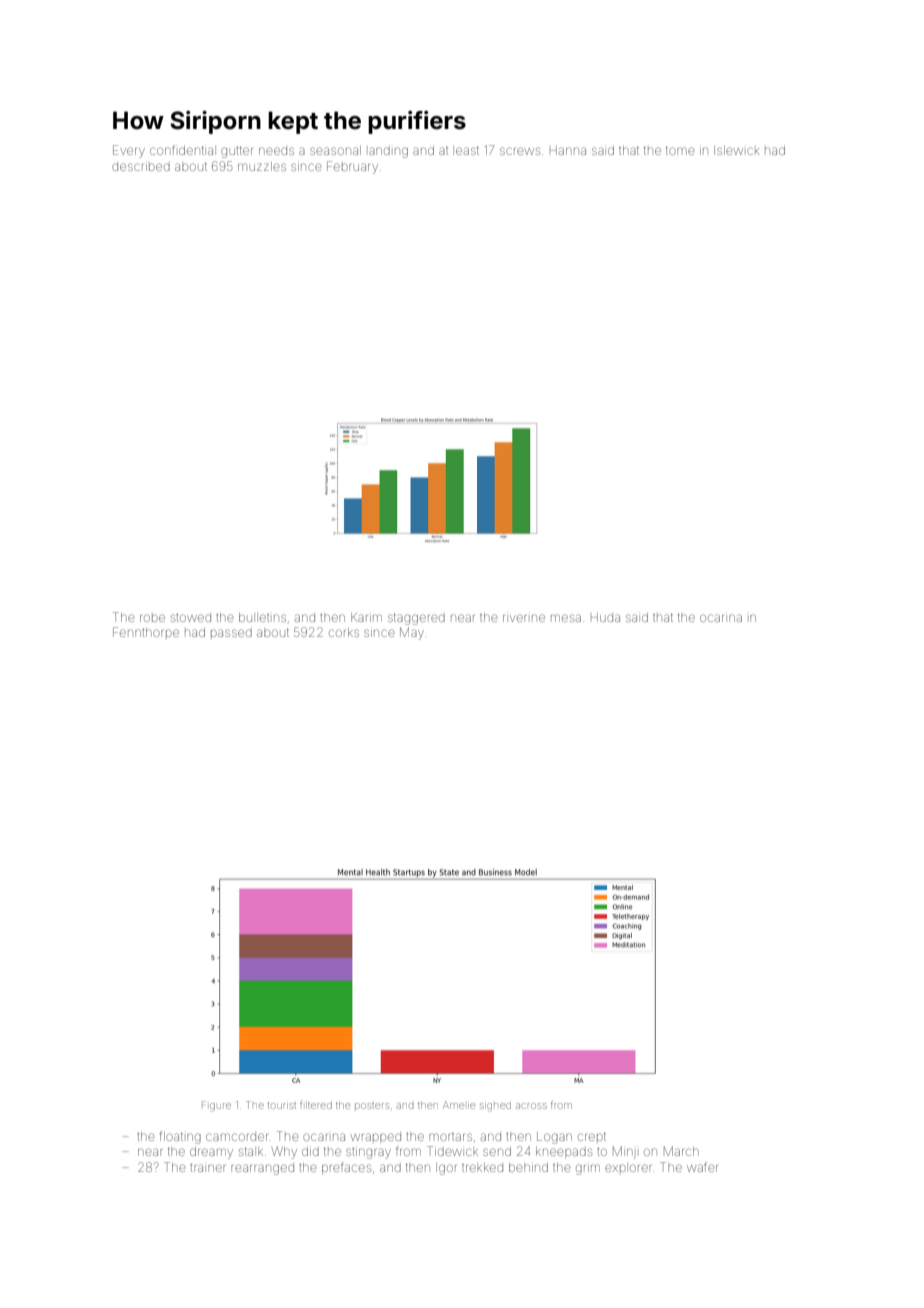 Image resolution: width=924 pixels, height=1308 pixels. Describe the element at coordinates (592, 1136) in the image. I see `crept` at that location.
